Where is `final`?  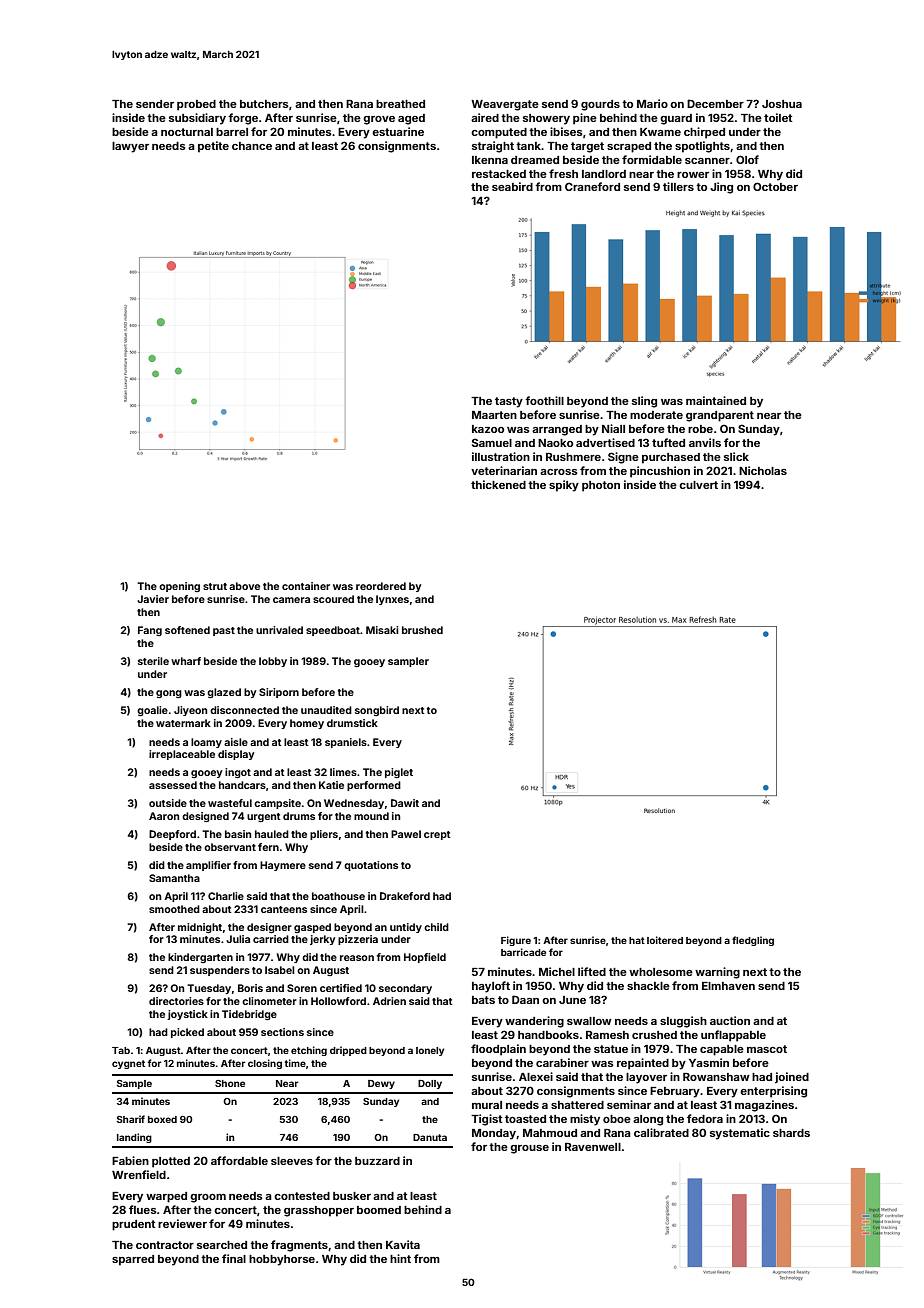 final is located at coordinates (234, 1258).
